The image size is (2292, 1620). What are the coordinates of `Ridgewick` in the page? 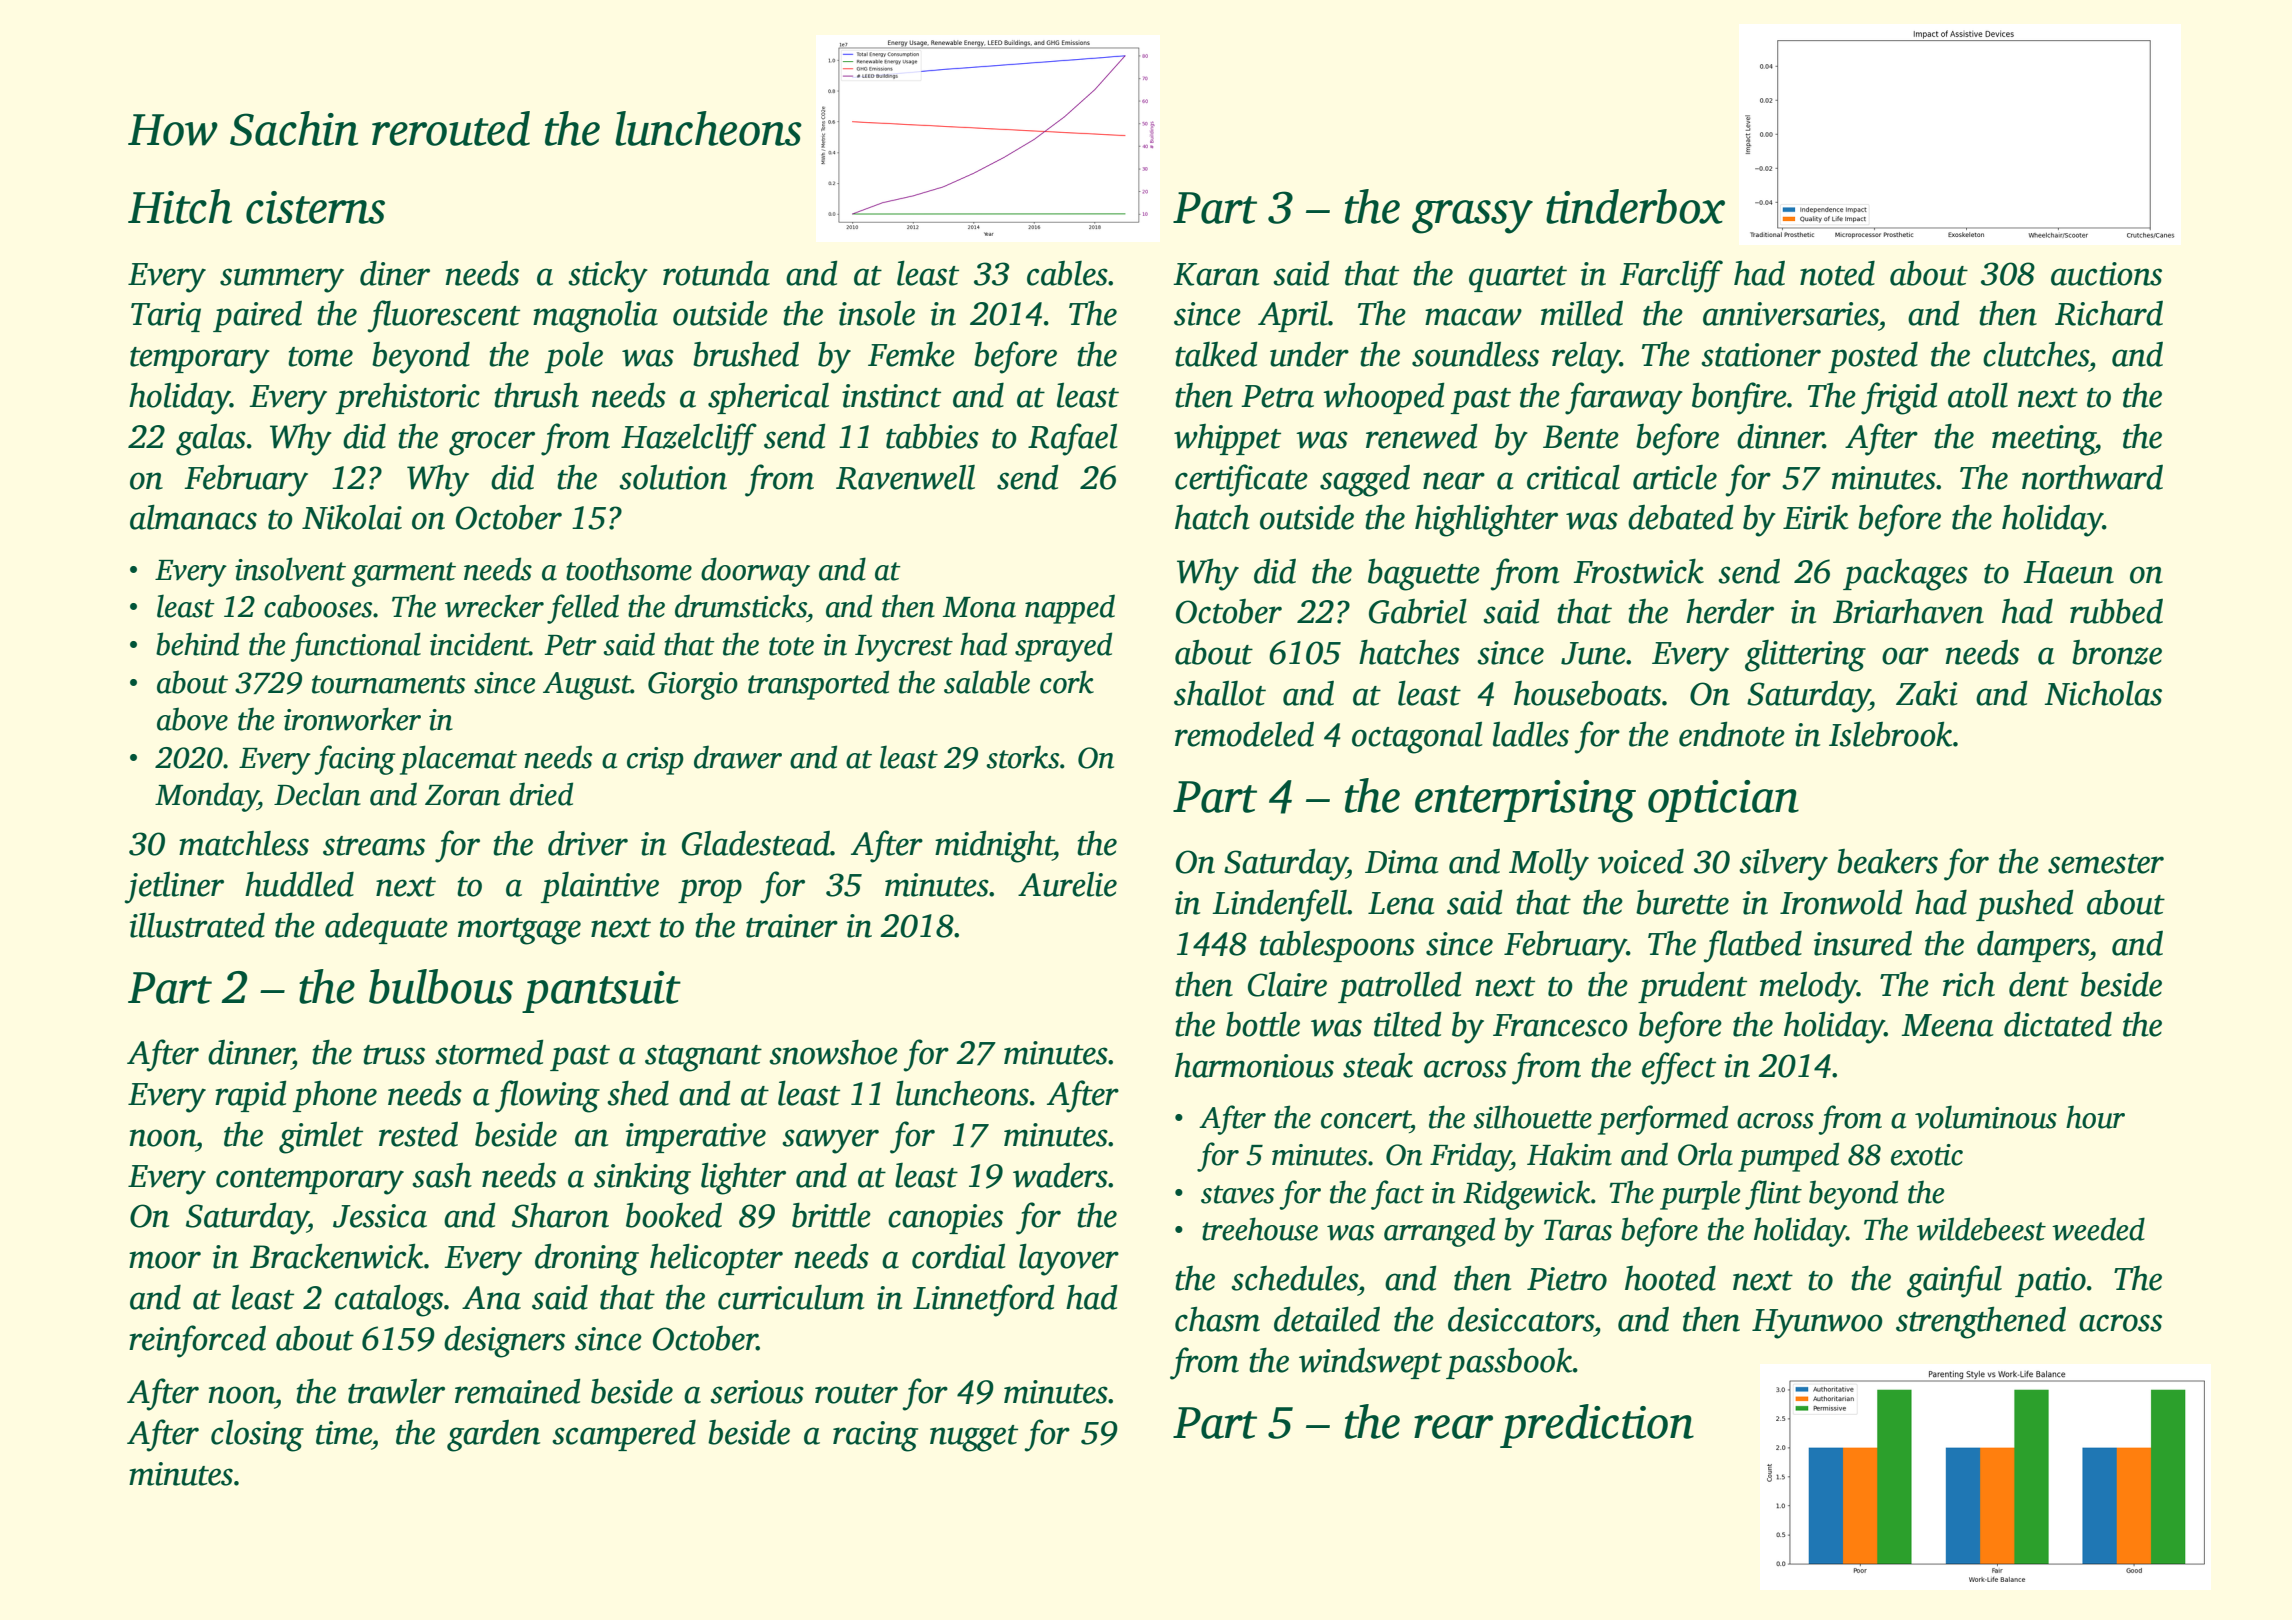 It's located at (1527, 1195).
